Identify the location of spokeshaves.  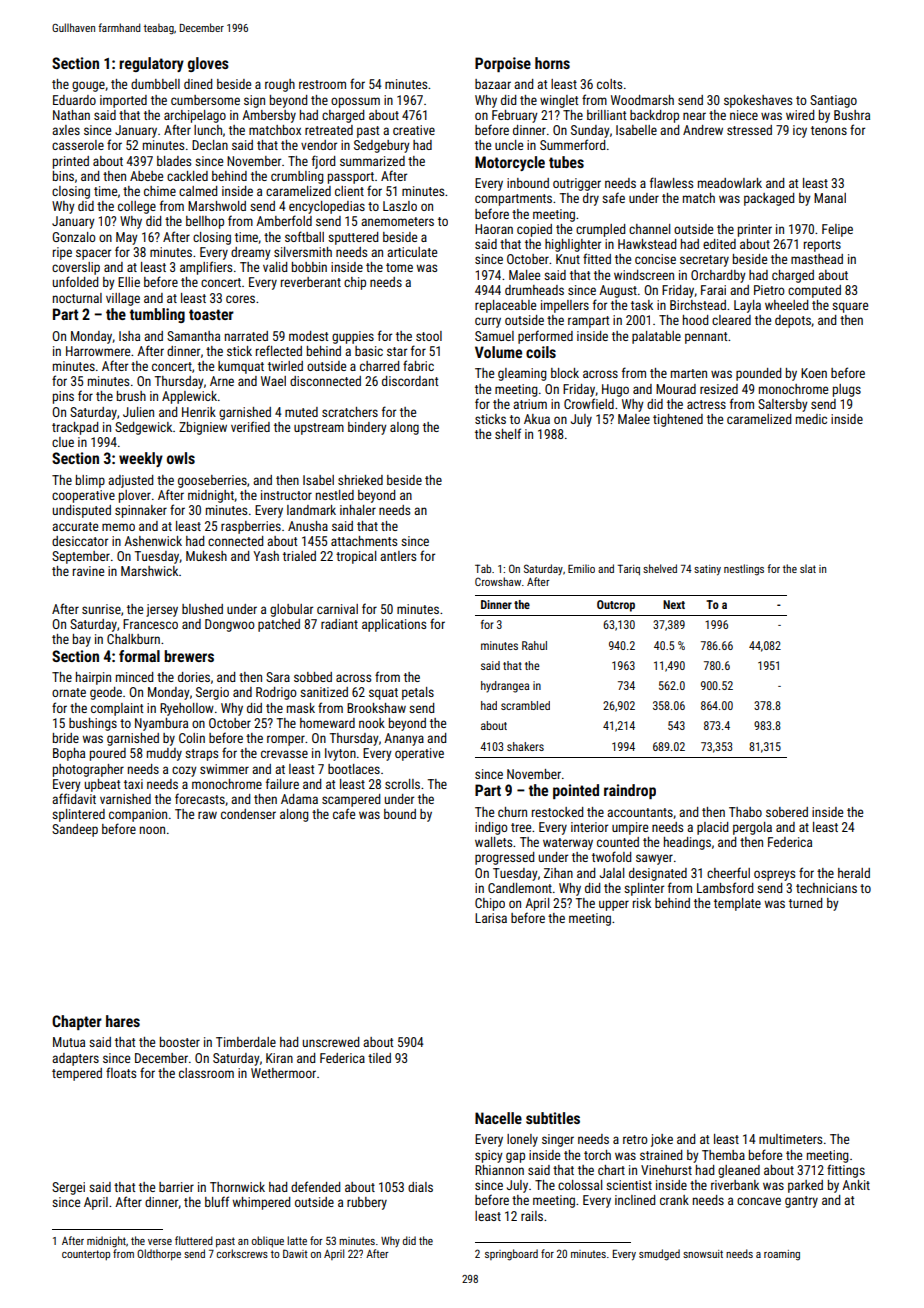
(758, 101).
